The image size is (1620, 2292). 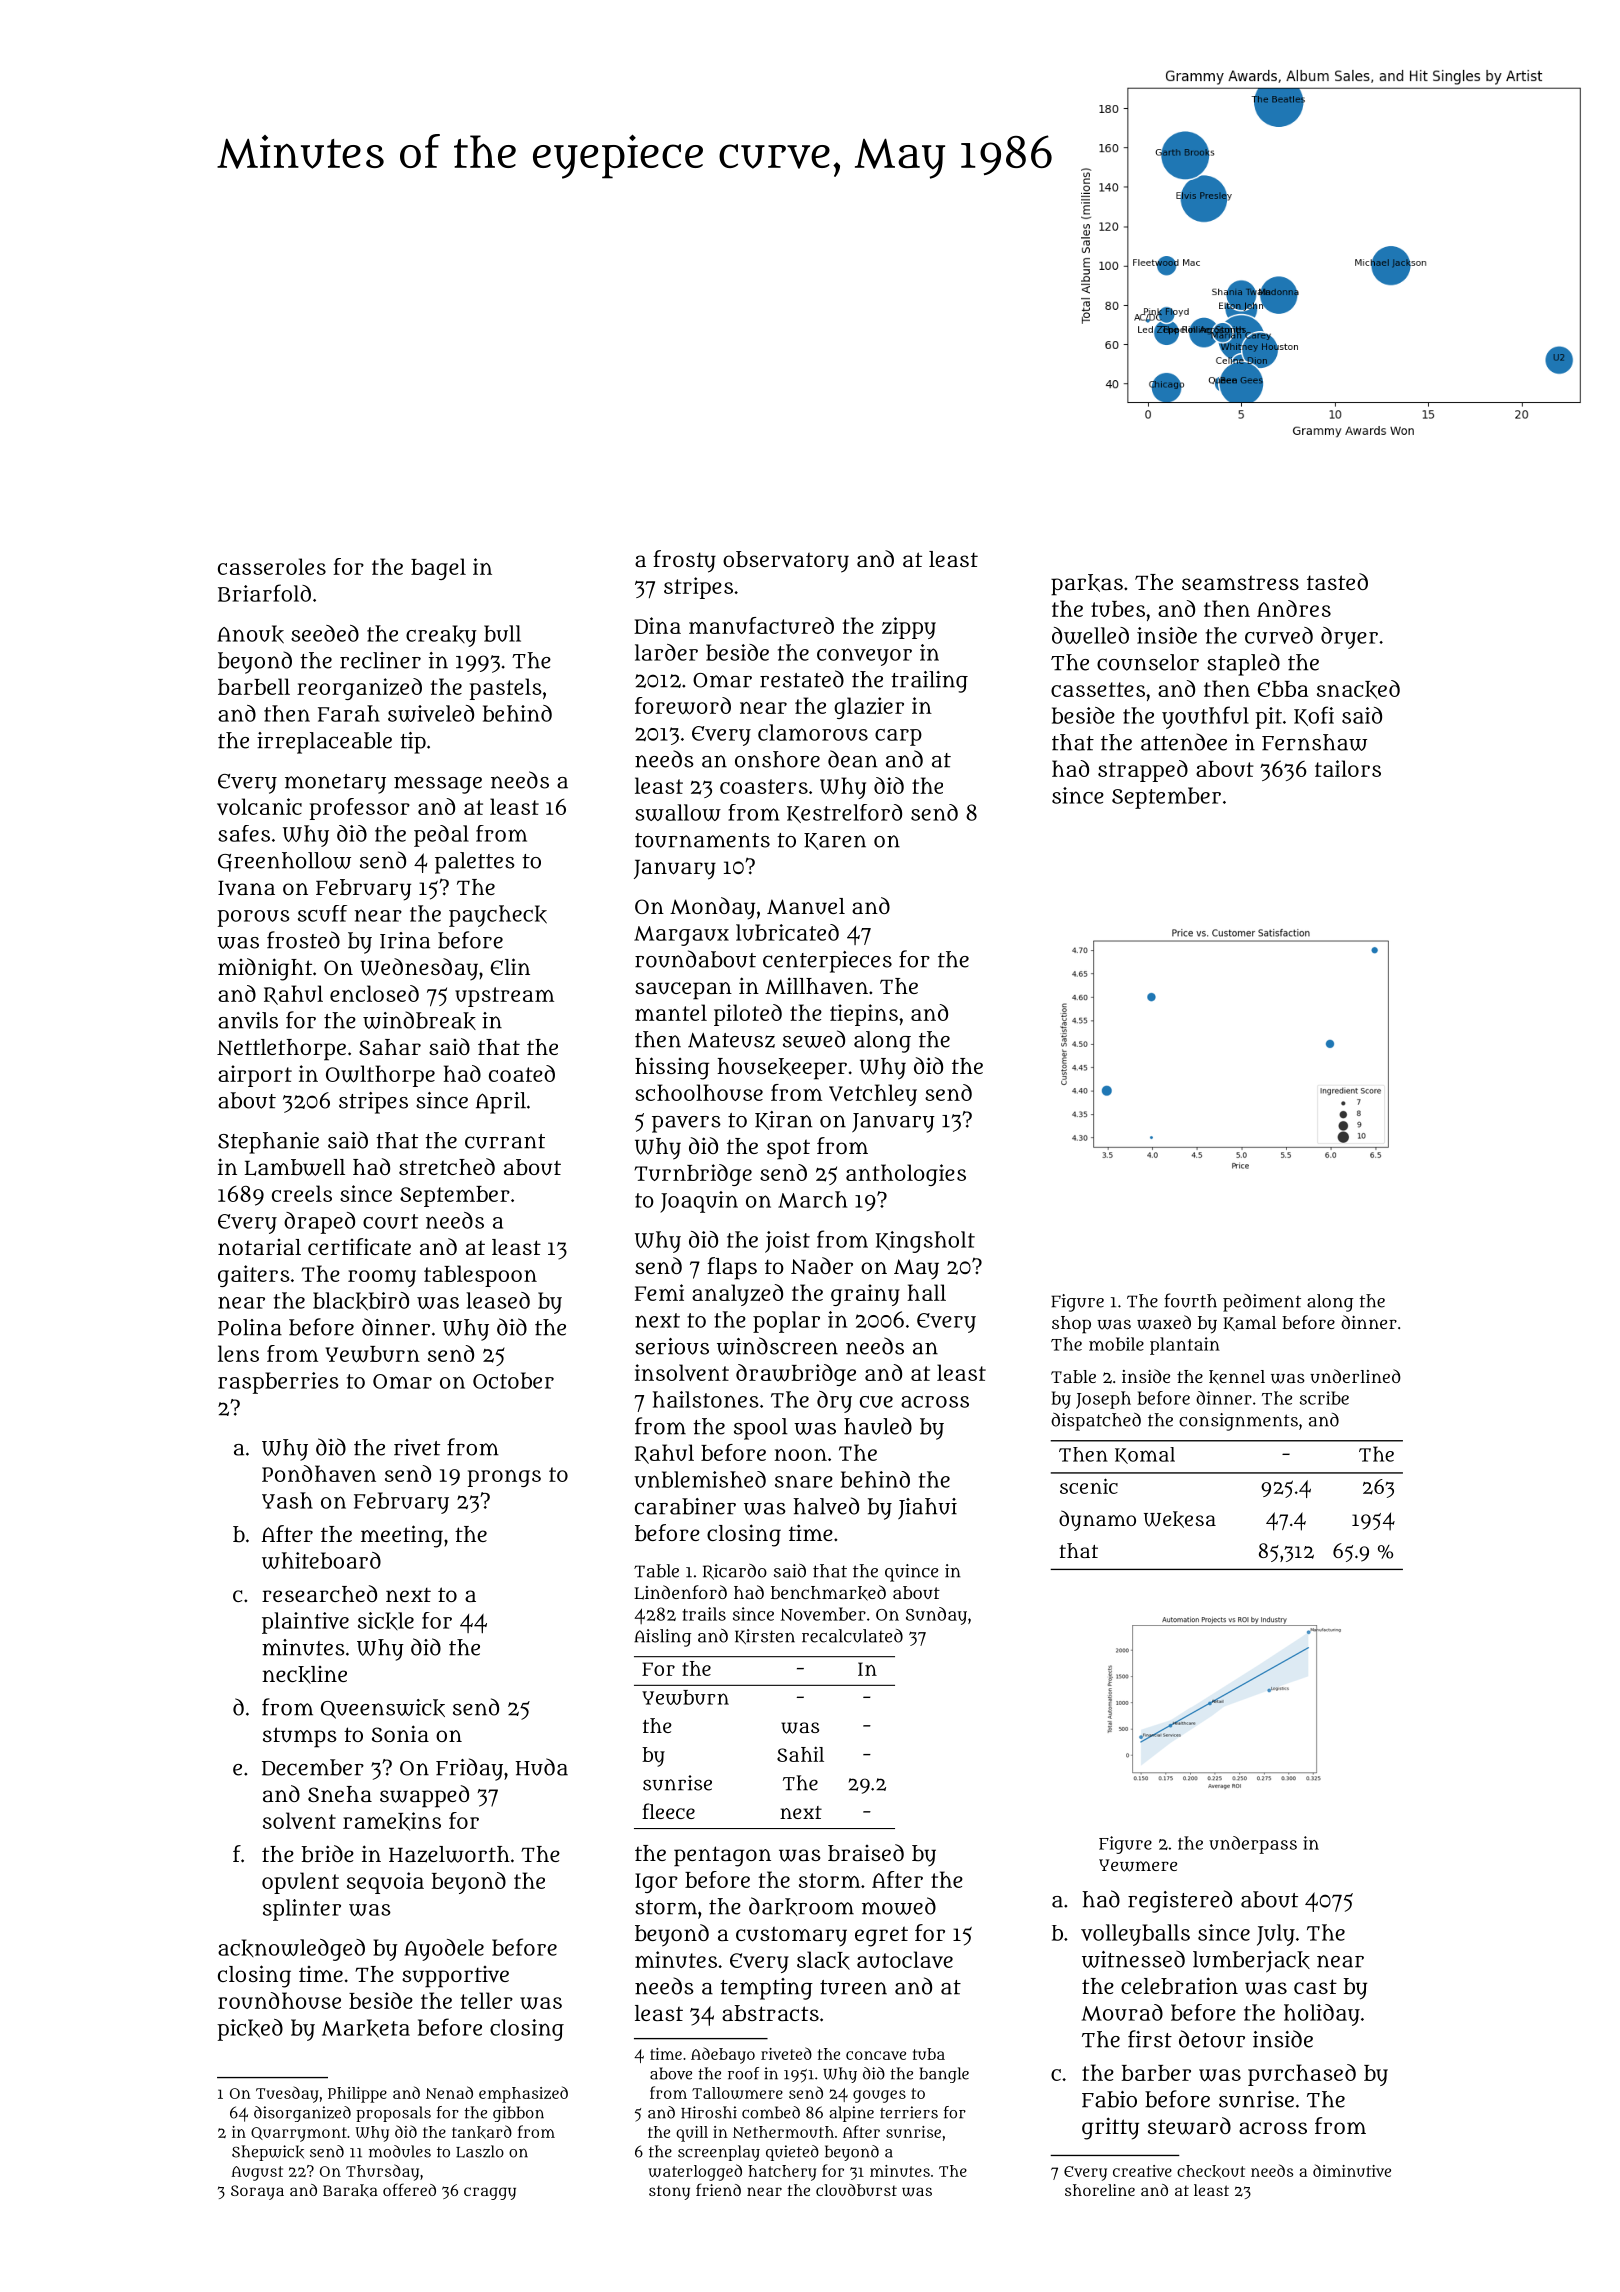 What do you see at coordinates (1122, 2012) in the screenshot?
I see `Mourad` at bounding box center [1122, 2012].
